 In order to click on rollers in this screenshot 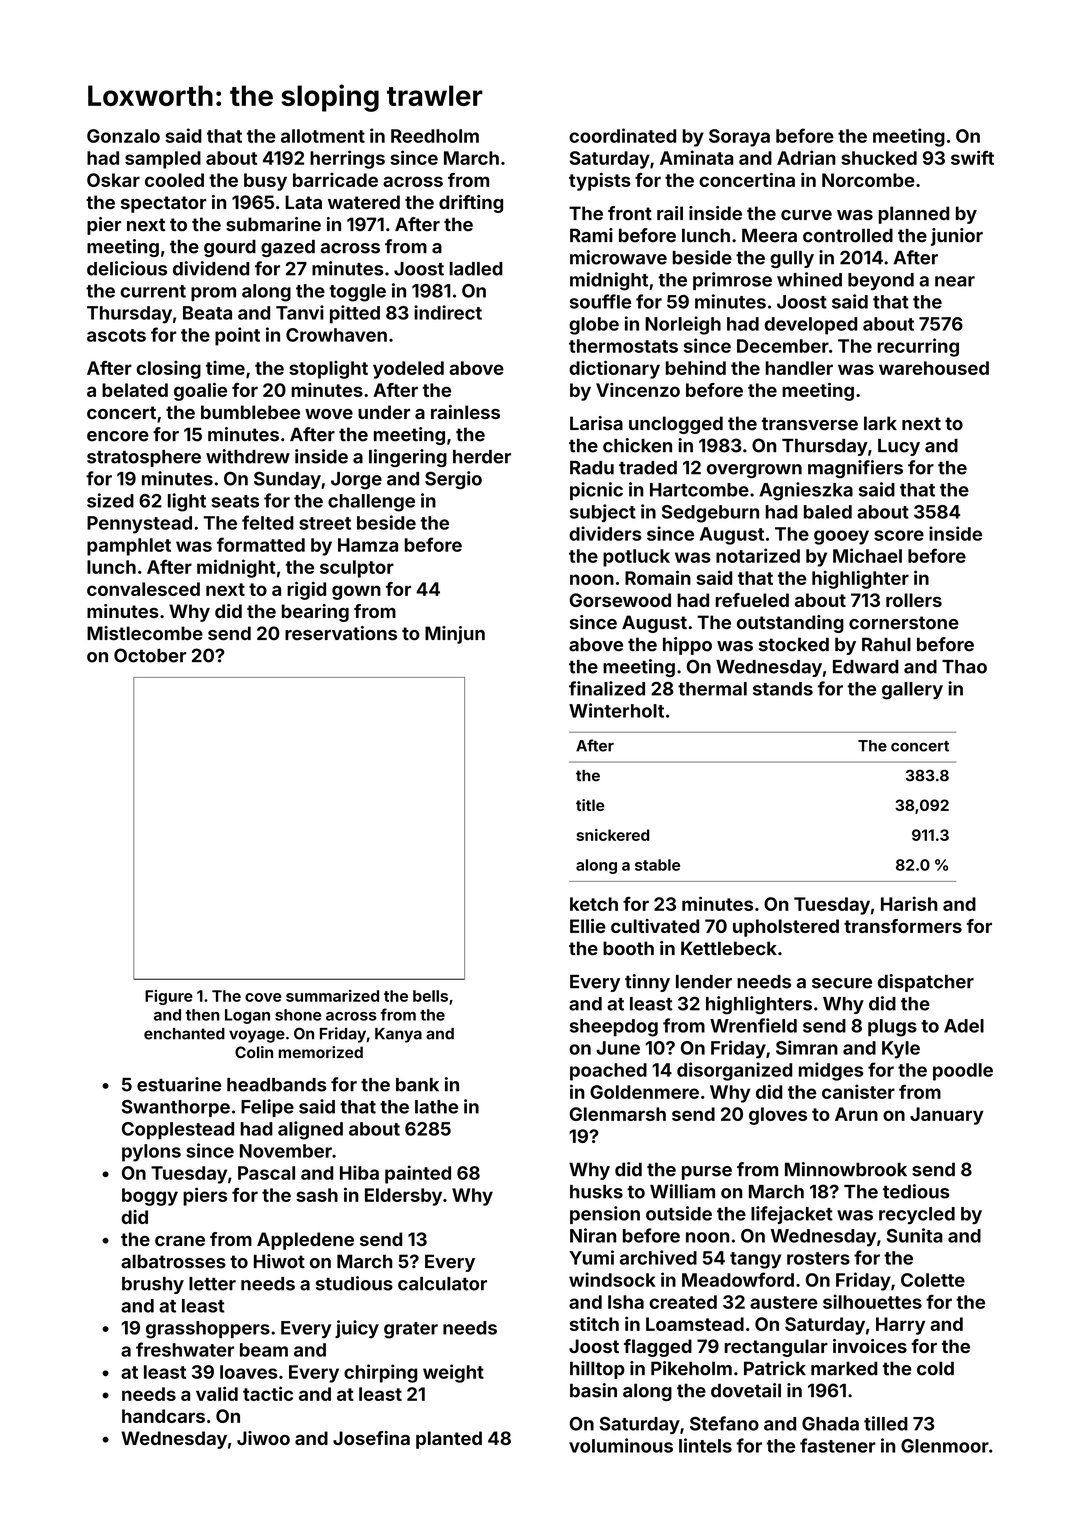, I will do `click(914, 600)`.
